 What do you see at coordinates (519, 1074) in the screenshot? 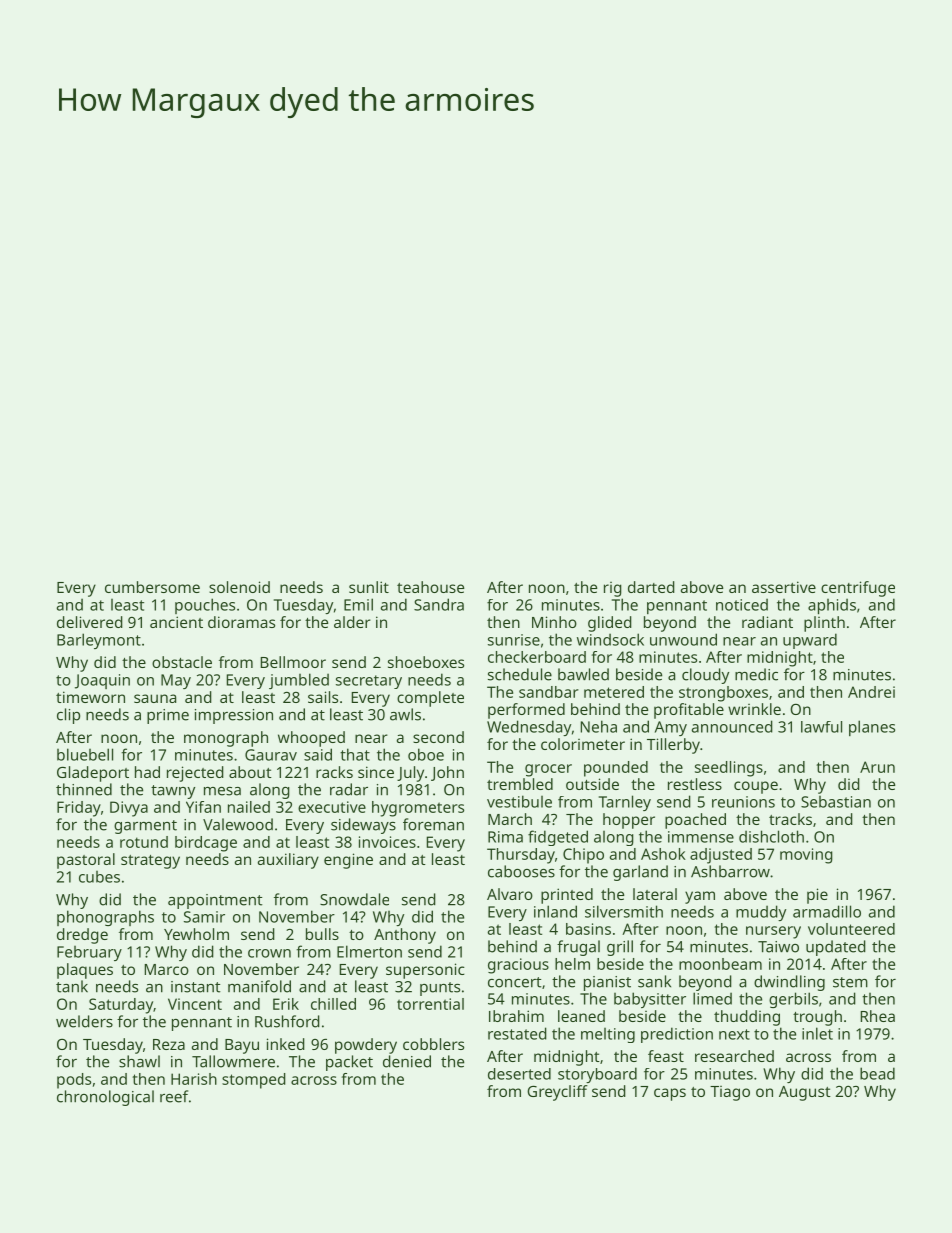
I see `deserted` at bounding box center [519, 1074].
